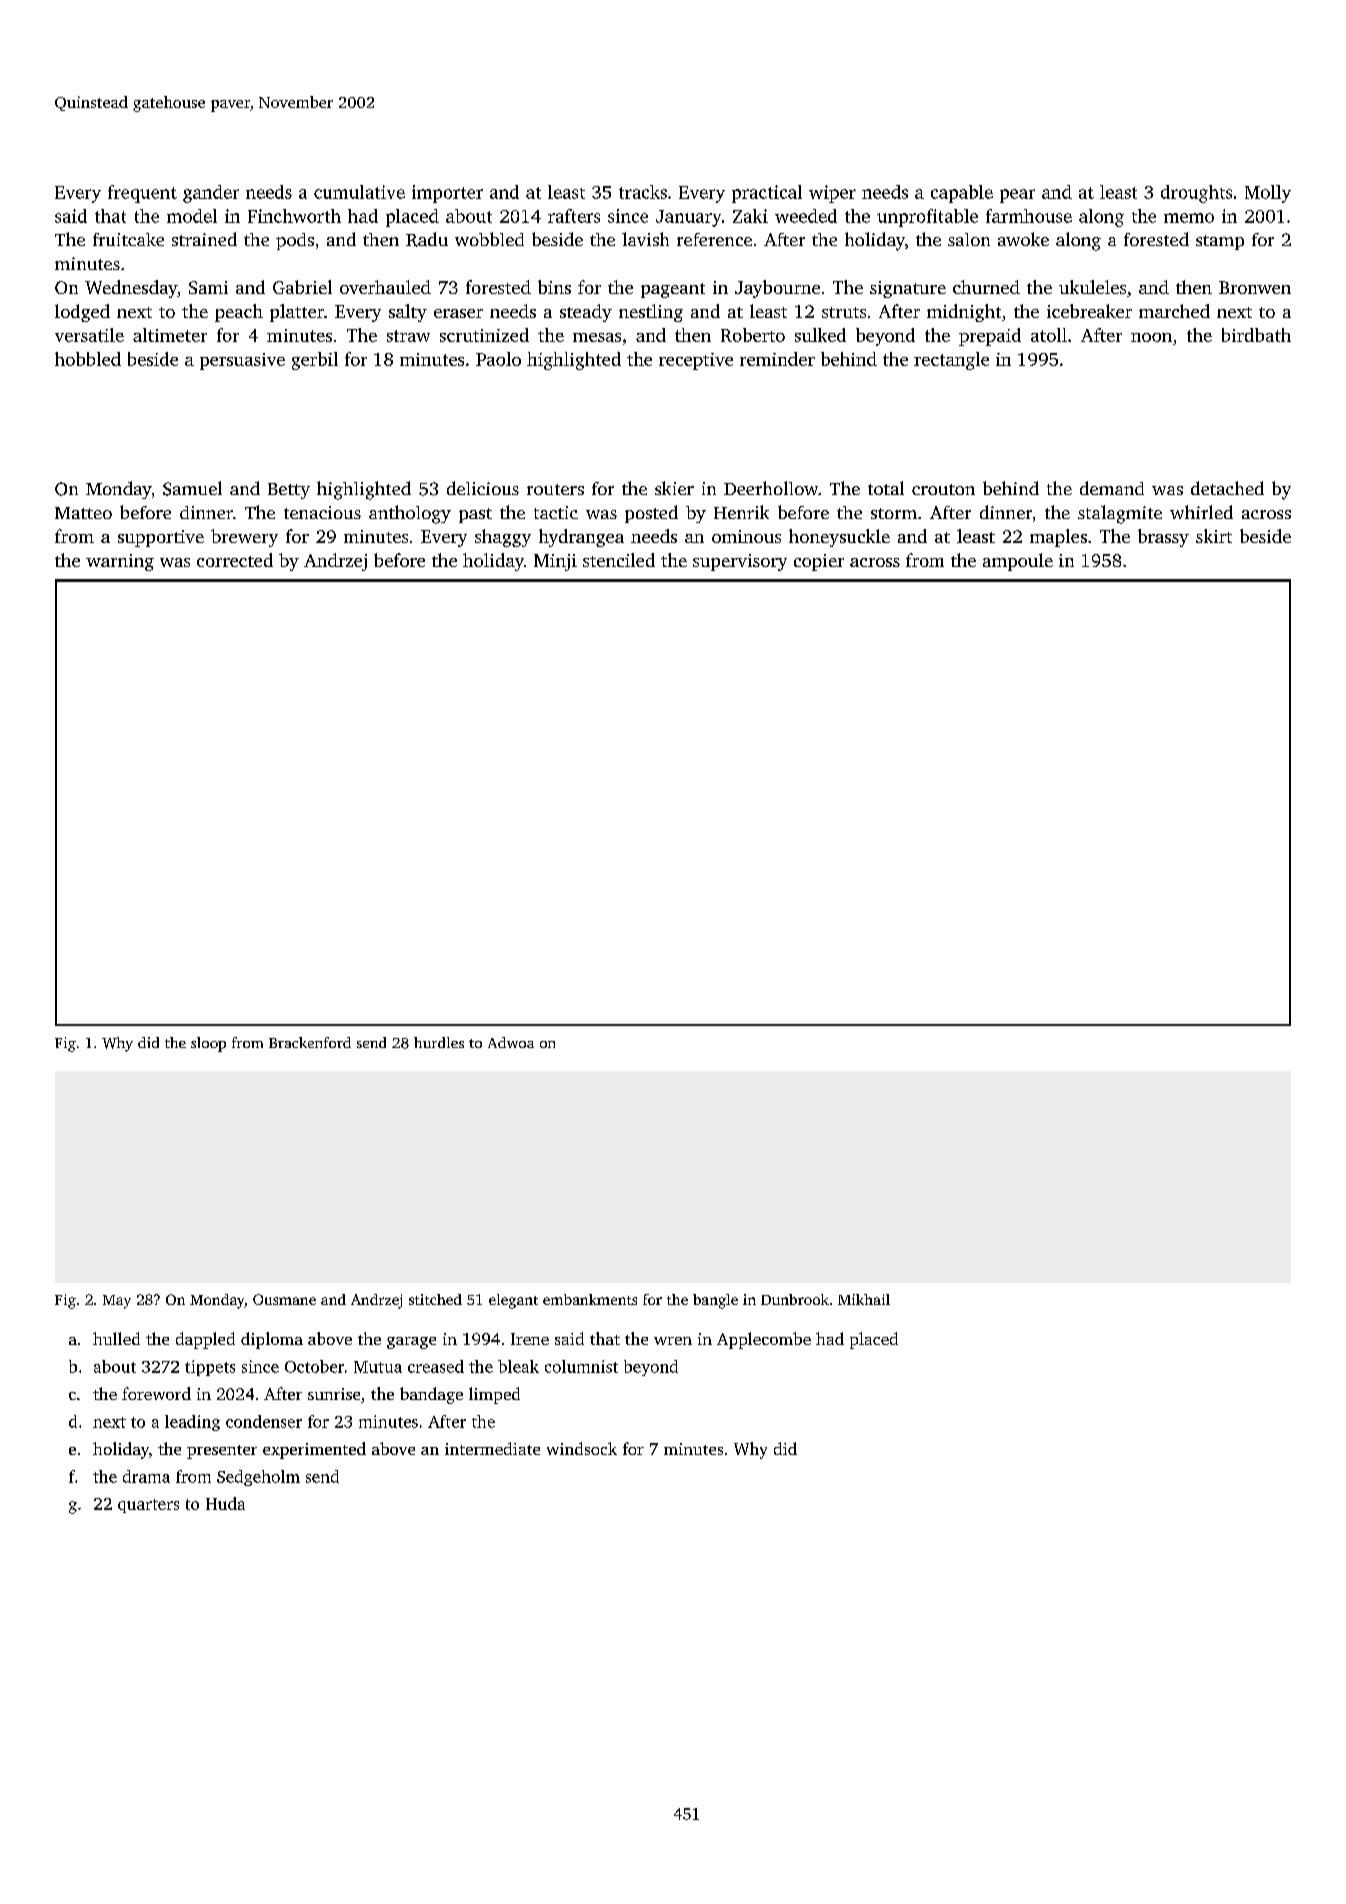 Image resolution: width=1346 pixels, height=1904 pixels. Describe the element at coordinates (511, 1042) in the screenshot. I see `Adwoa` at that location.
